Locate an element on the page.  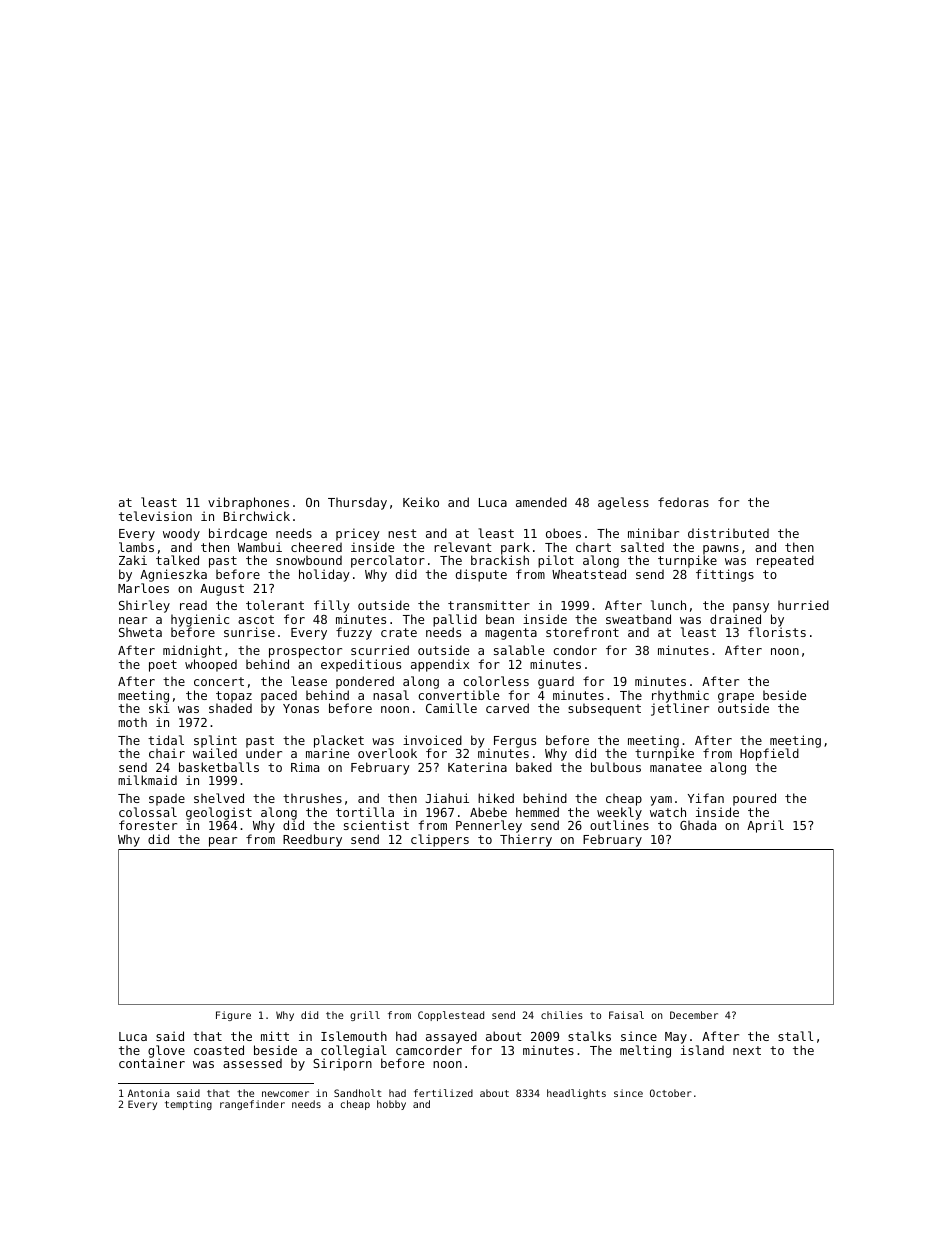
amended is located at coordinates (541, 502).
